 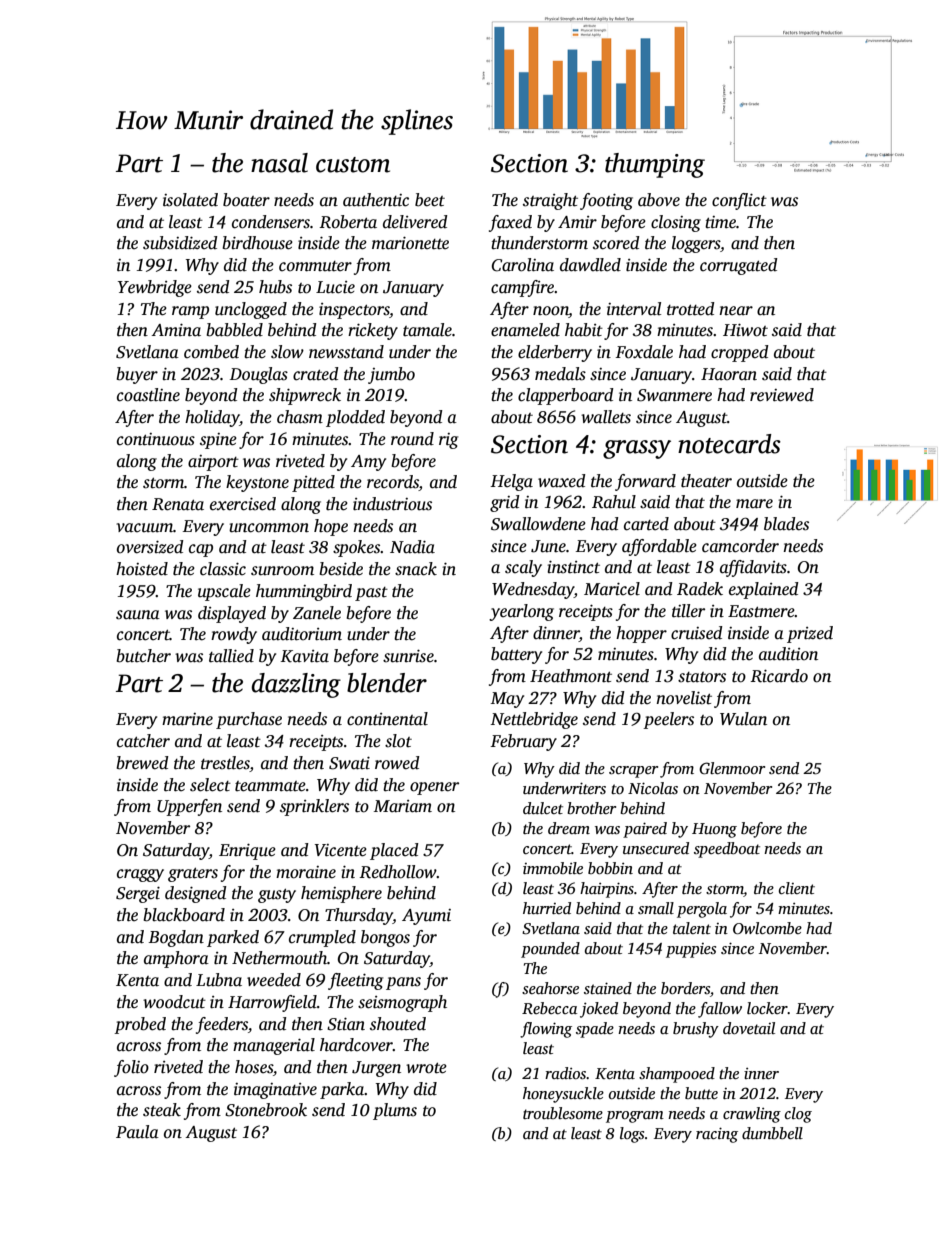 I want to click on Haoran, so click(x=729, y=374).
